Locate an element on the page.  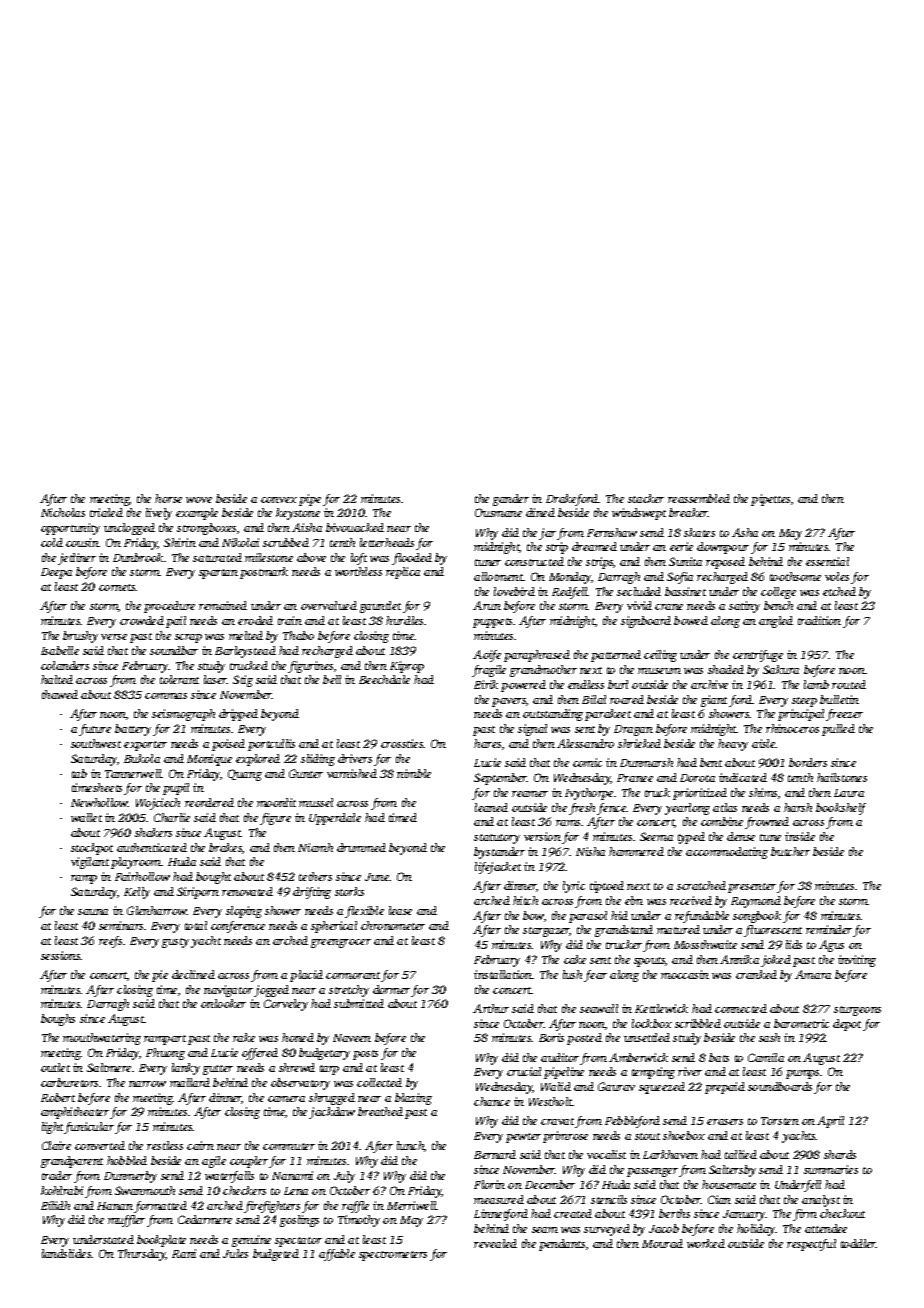
cornets is located at coordinates (117, 587).
